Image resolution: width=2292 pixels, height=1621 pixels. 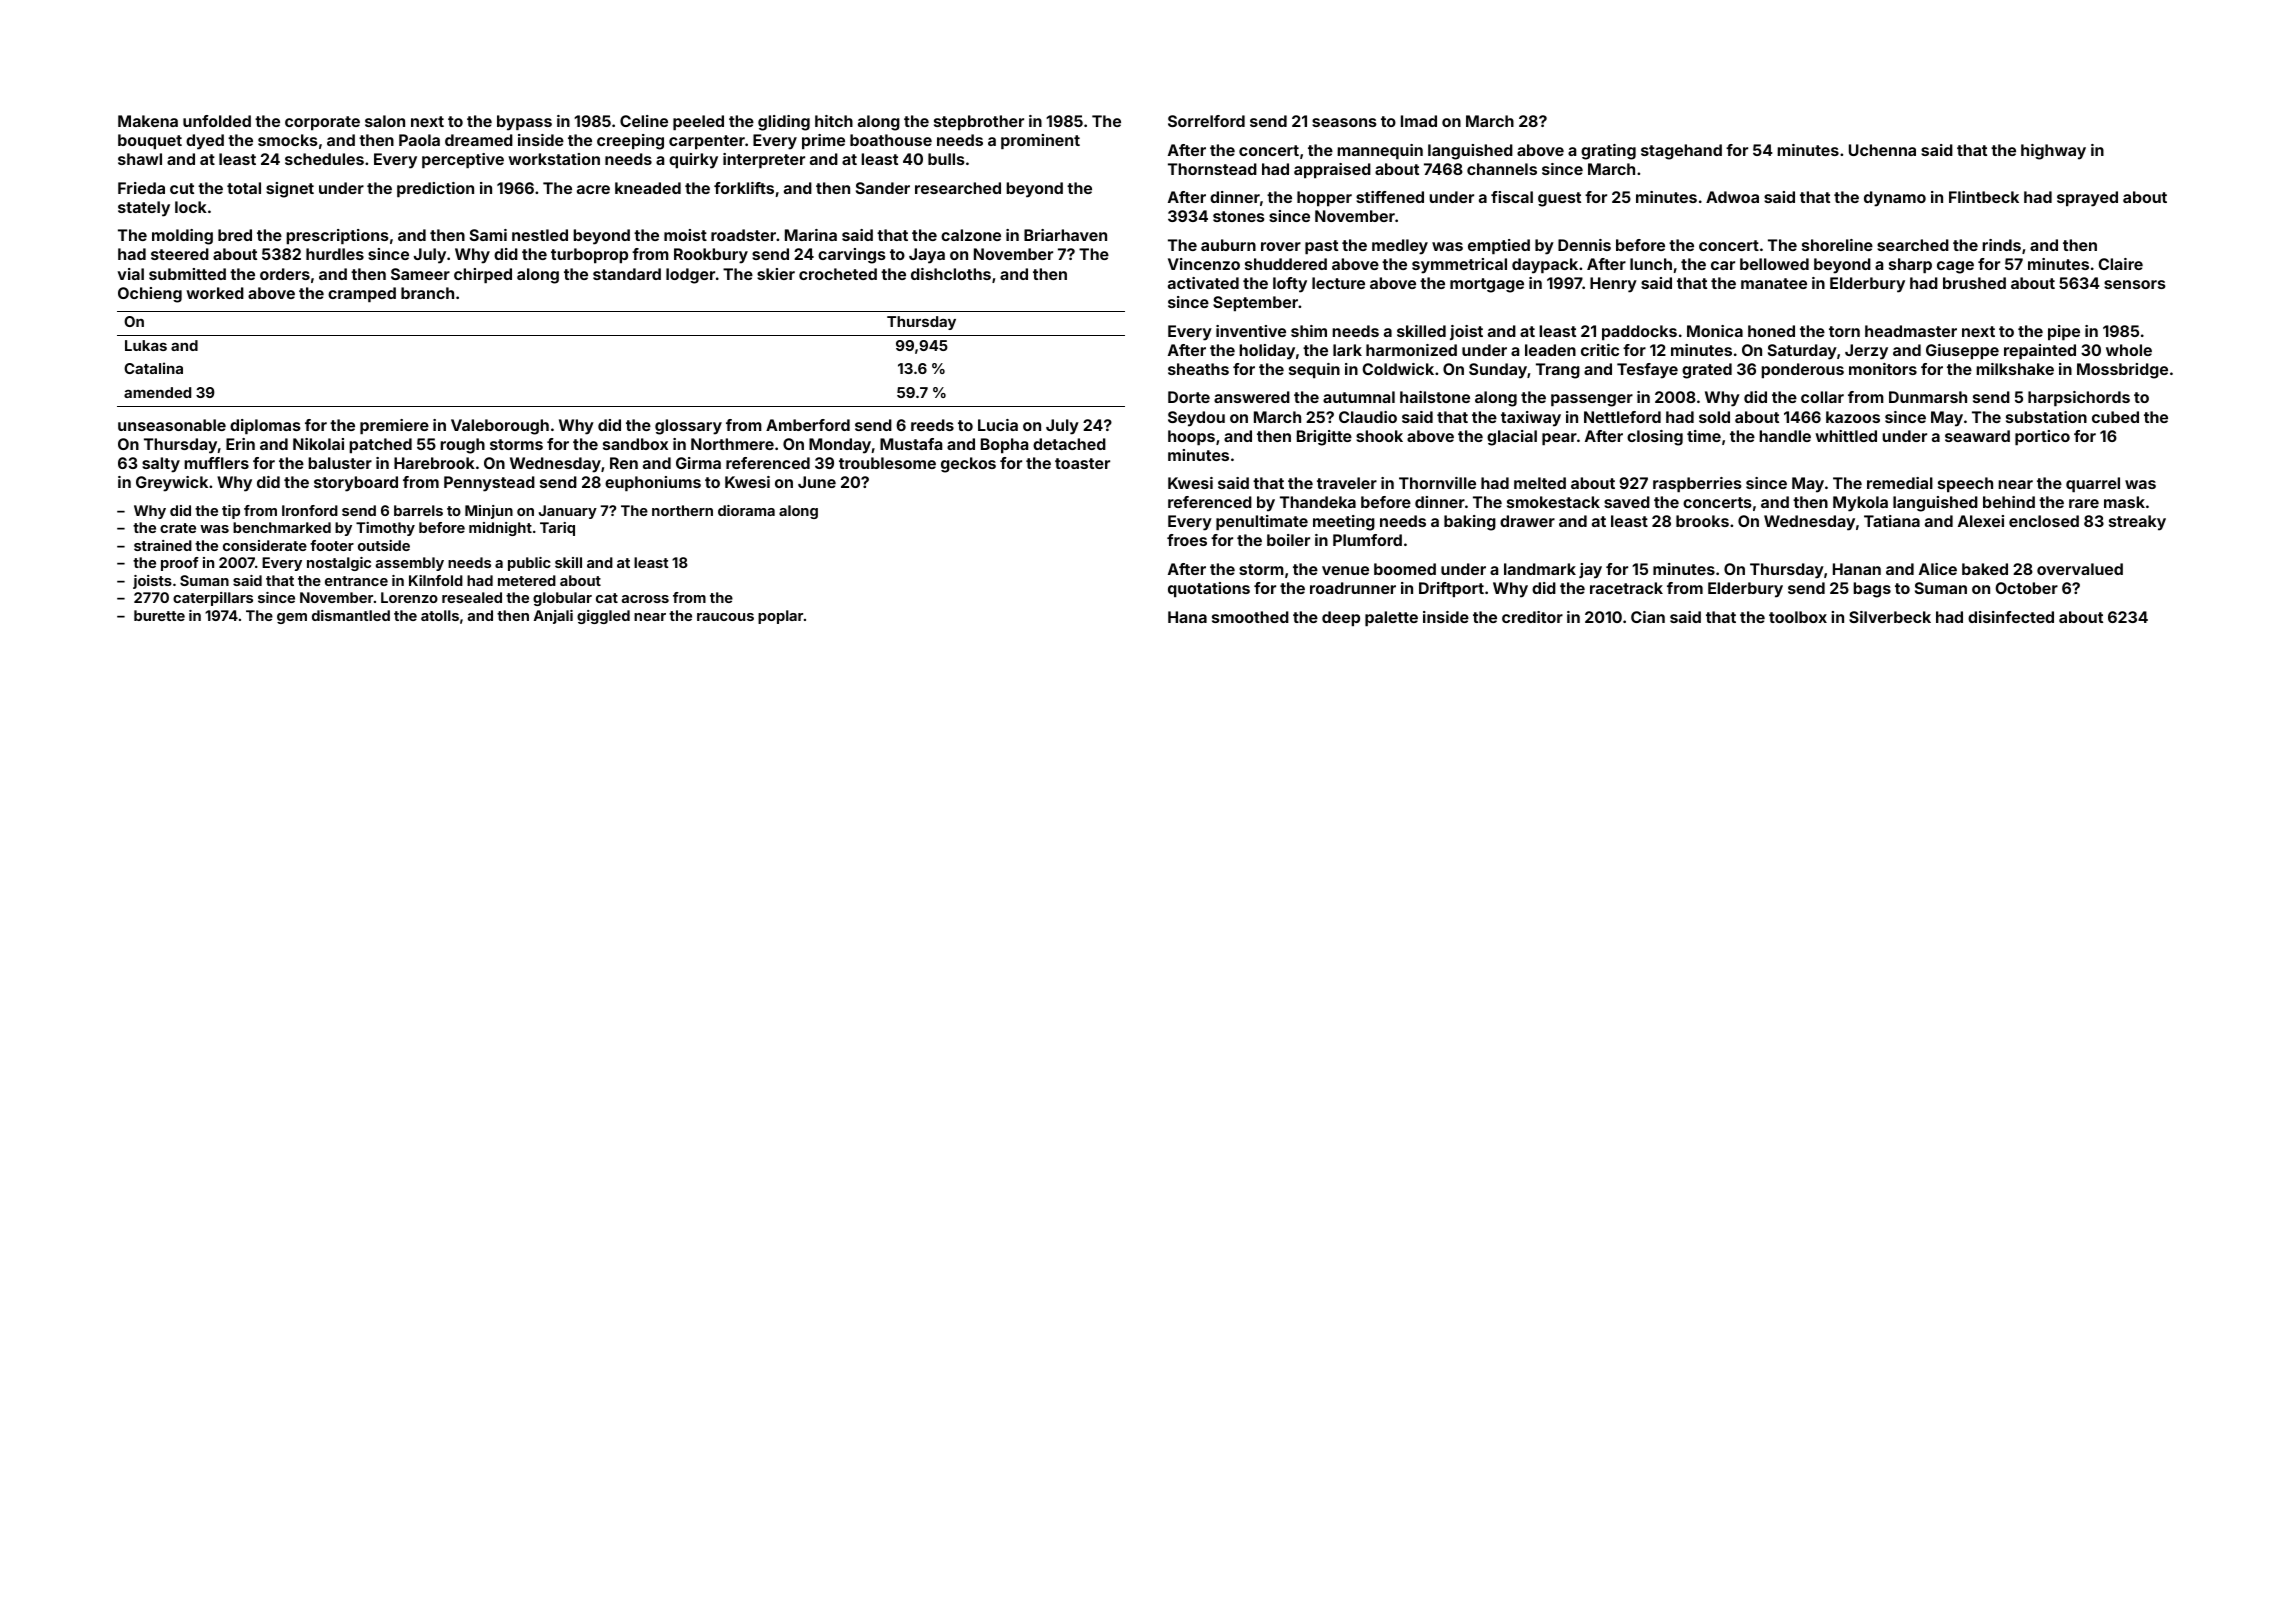 I want to click on calzone, so click(x=971, y=235).
